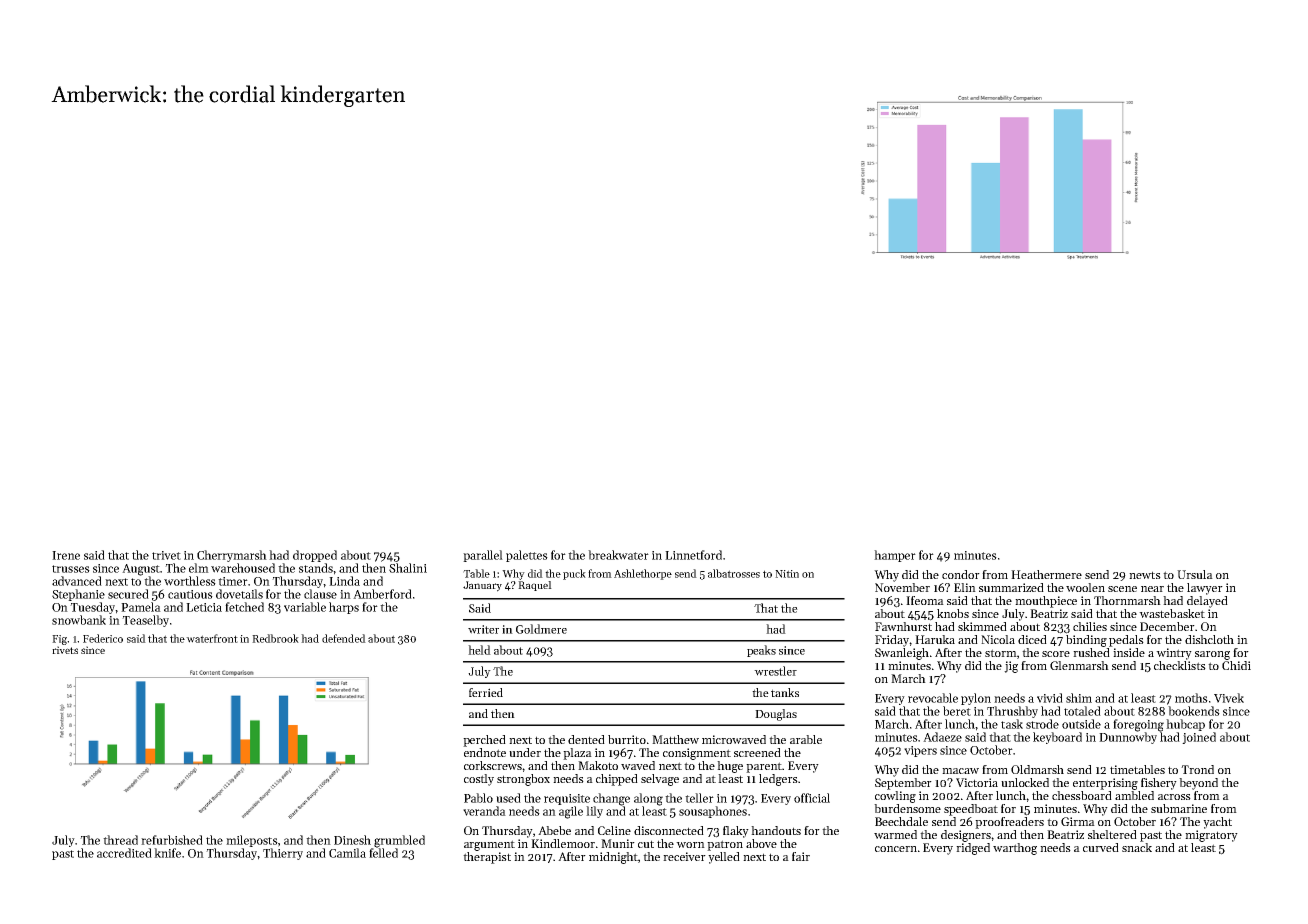 The width and height of the document is (1308, 924). I want to click on Matthew, so click(675, 739).
